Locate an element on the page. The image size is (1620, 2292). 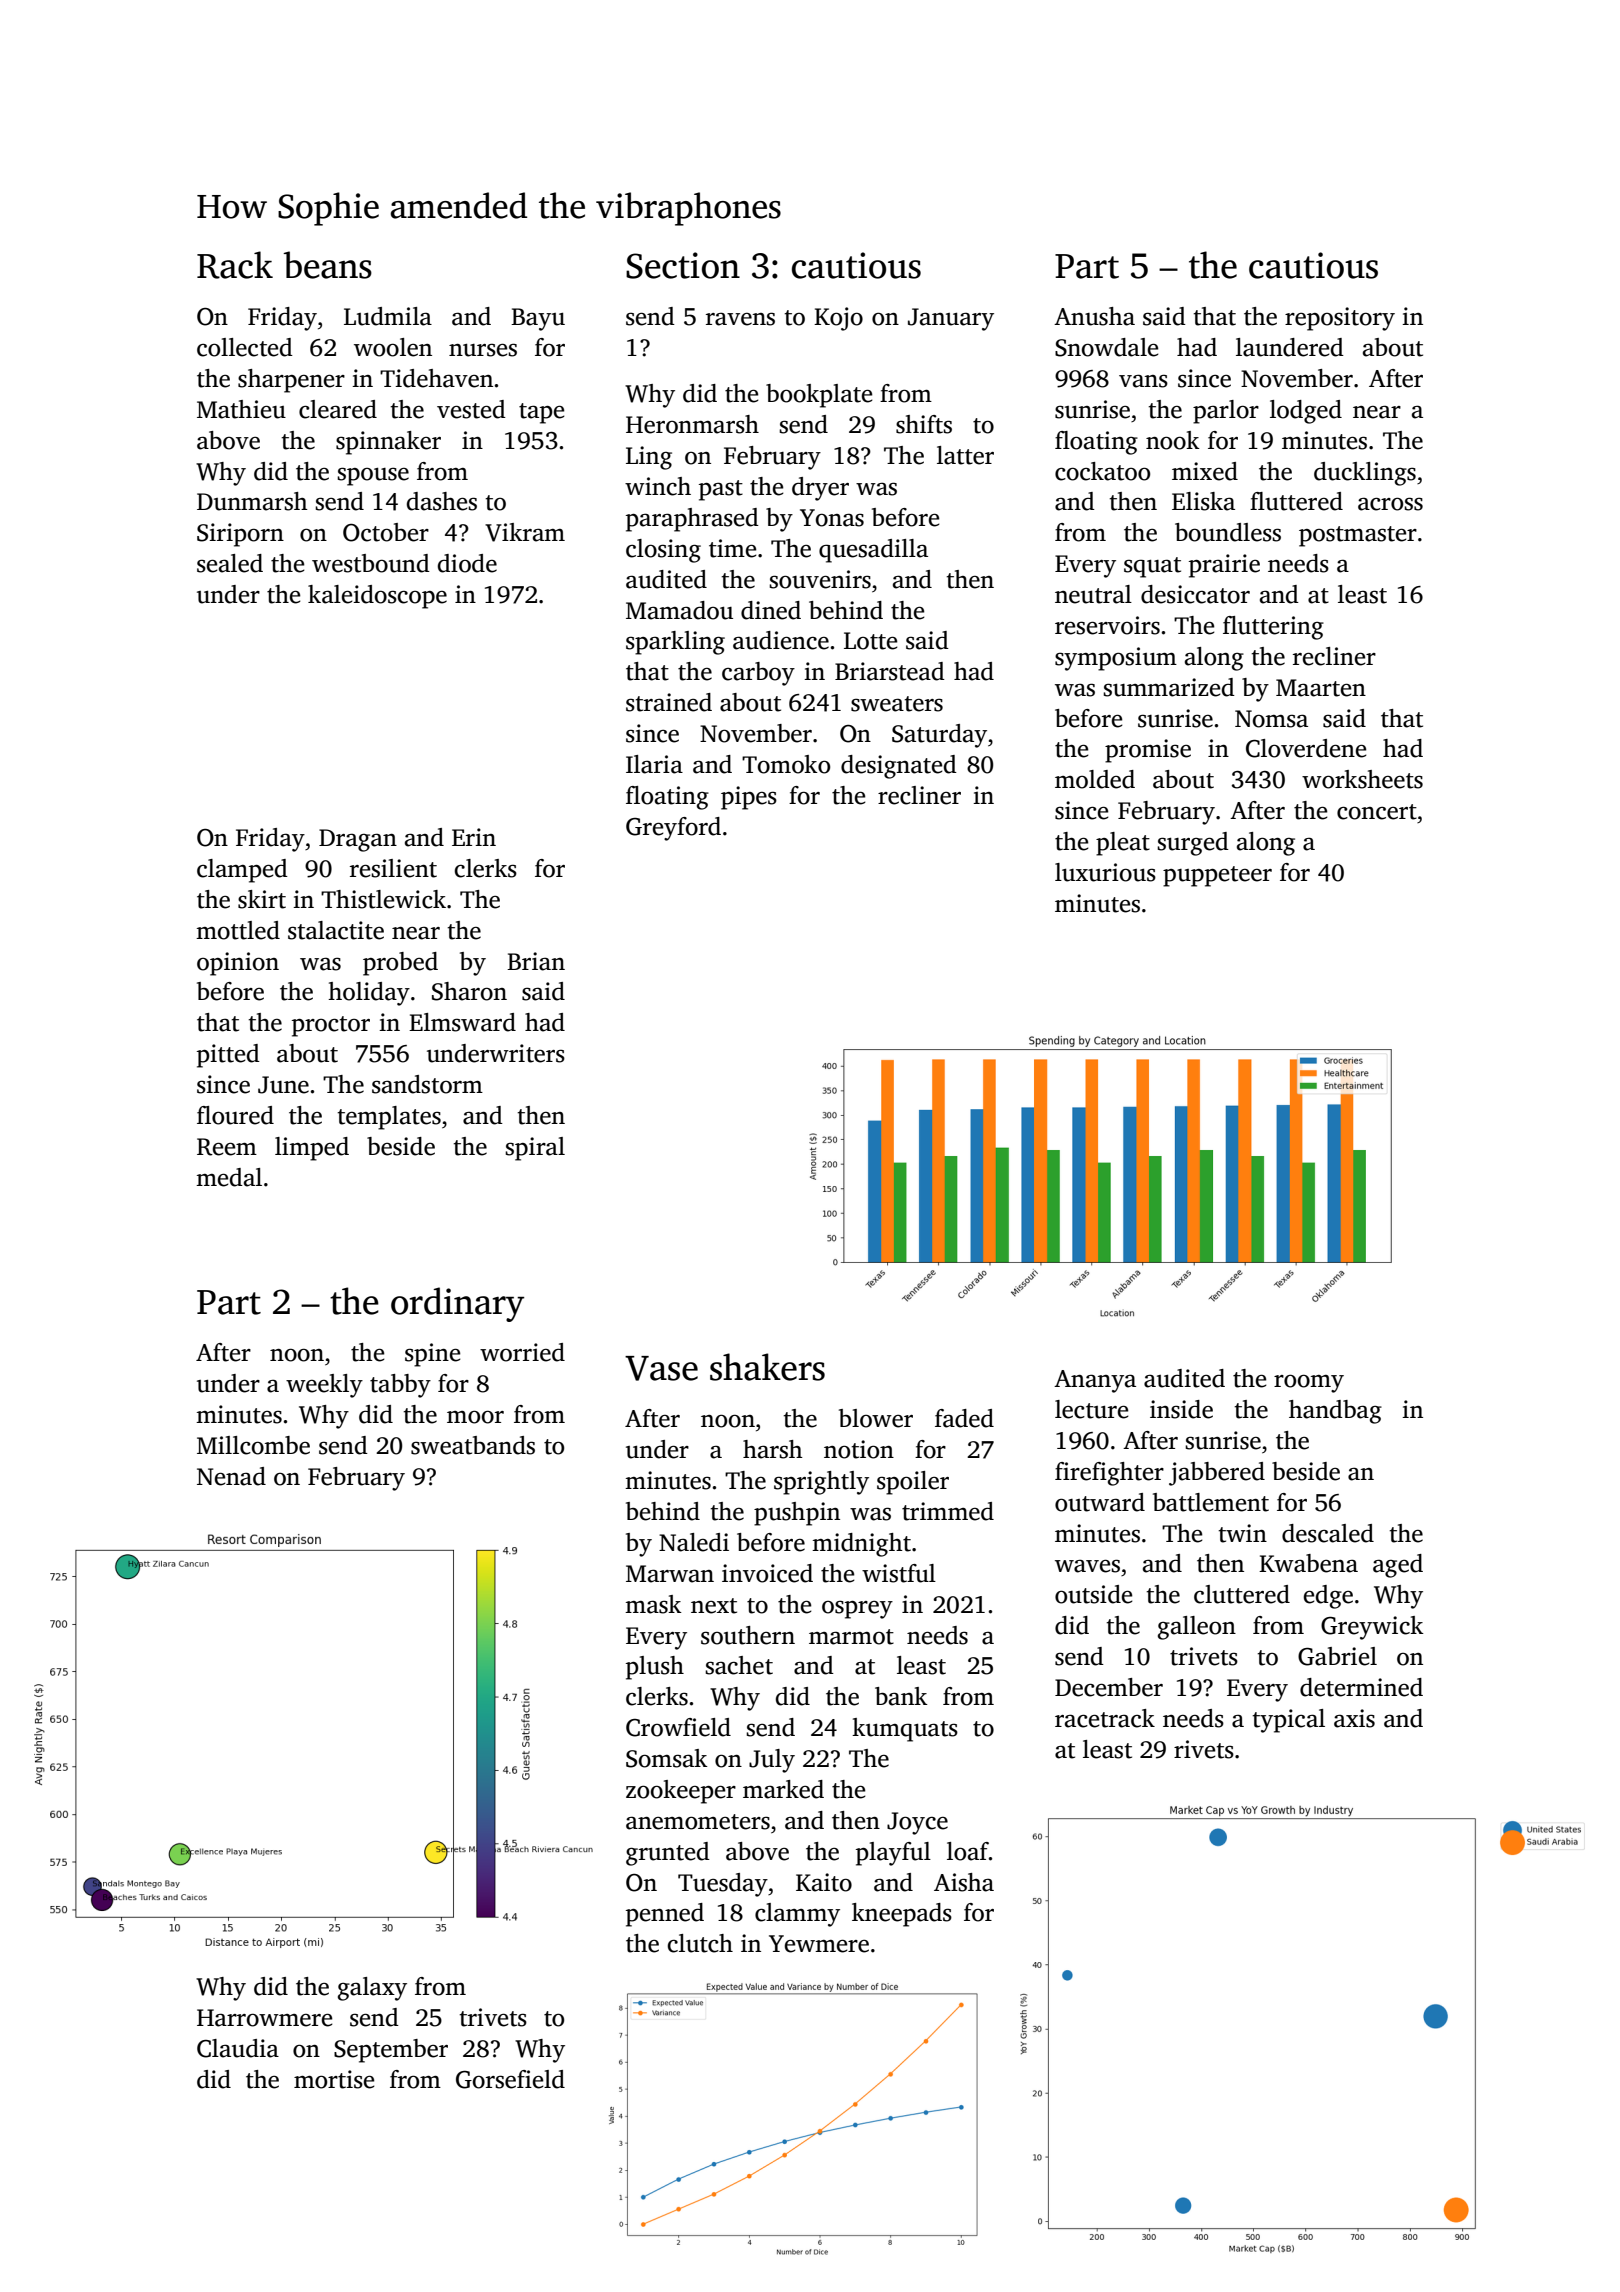
Elmsward is located at coordinates (462, 1022).
